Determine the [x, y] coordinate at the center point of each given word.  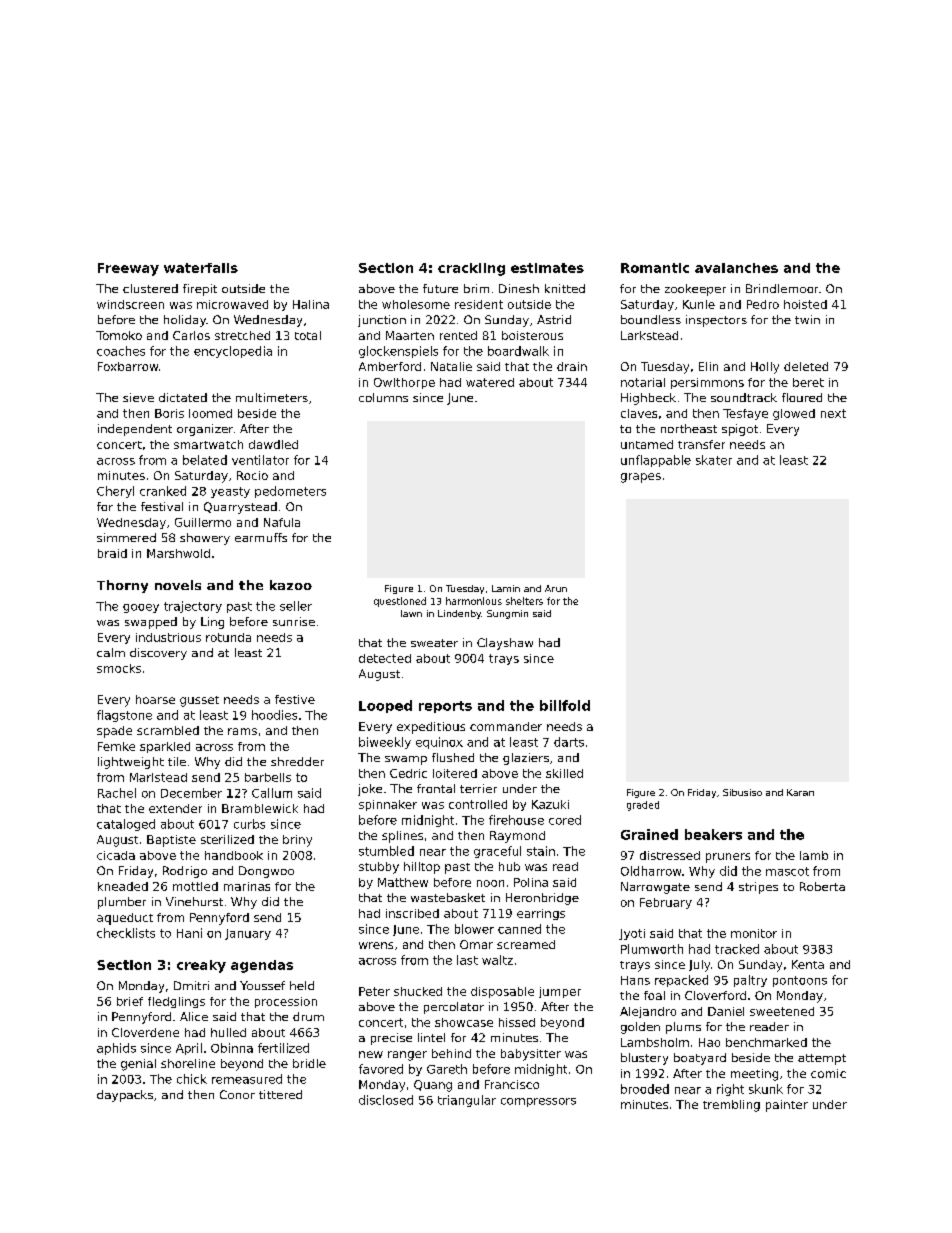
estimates [547, 268]
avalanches [736, 268]
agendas [262, 966]
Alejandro [648, 1012]
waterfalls [201, 268]
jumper [560, 992]
